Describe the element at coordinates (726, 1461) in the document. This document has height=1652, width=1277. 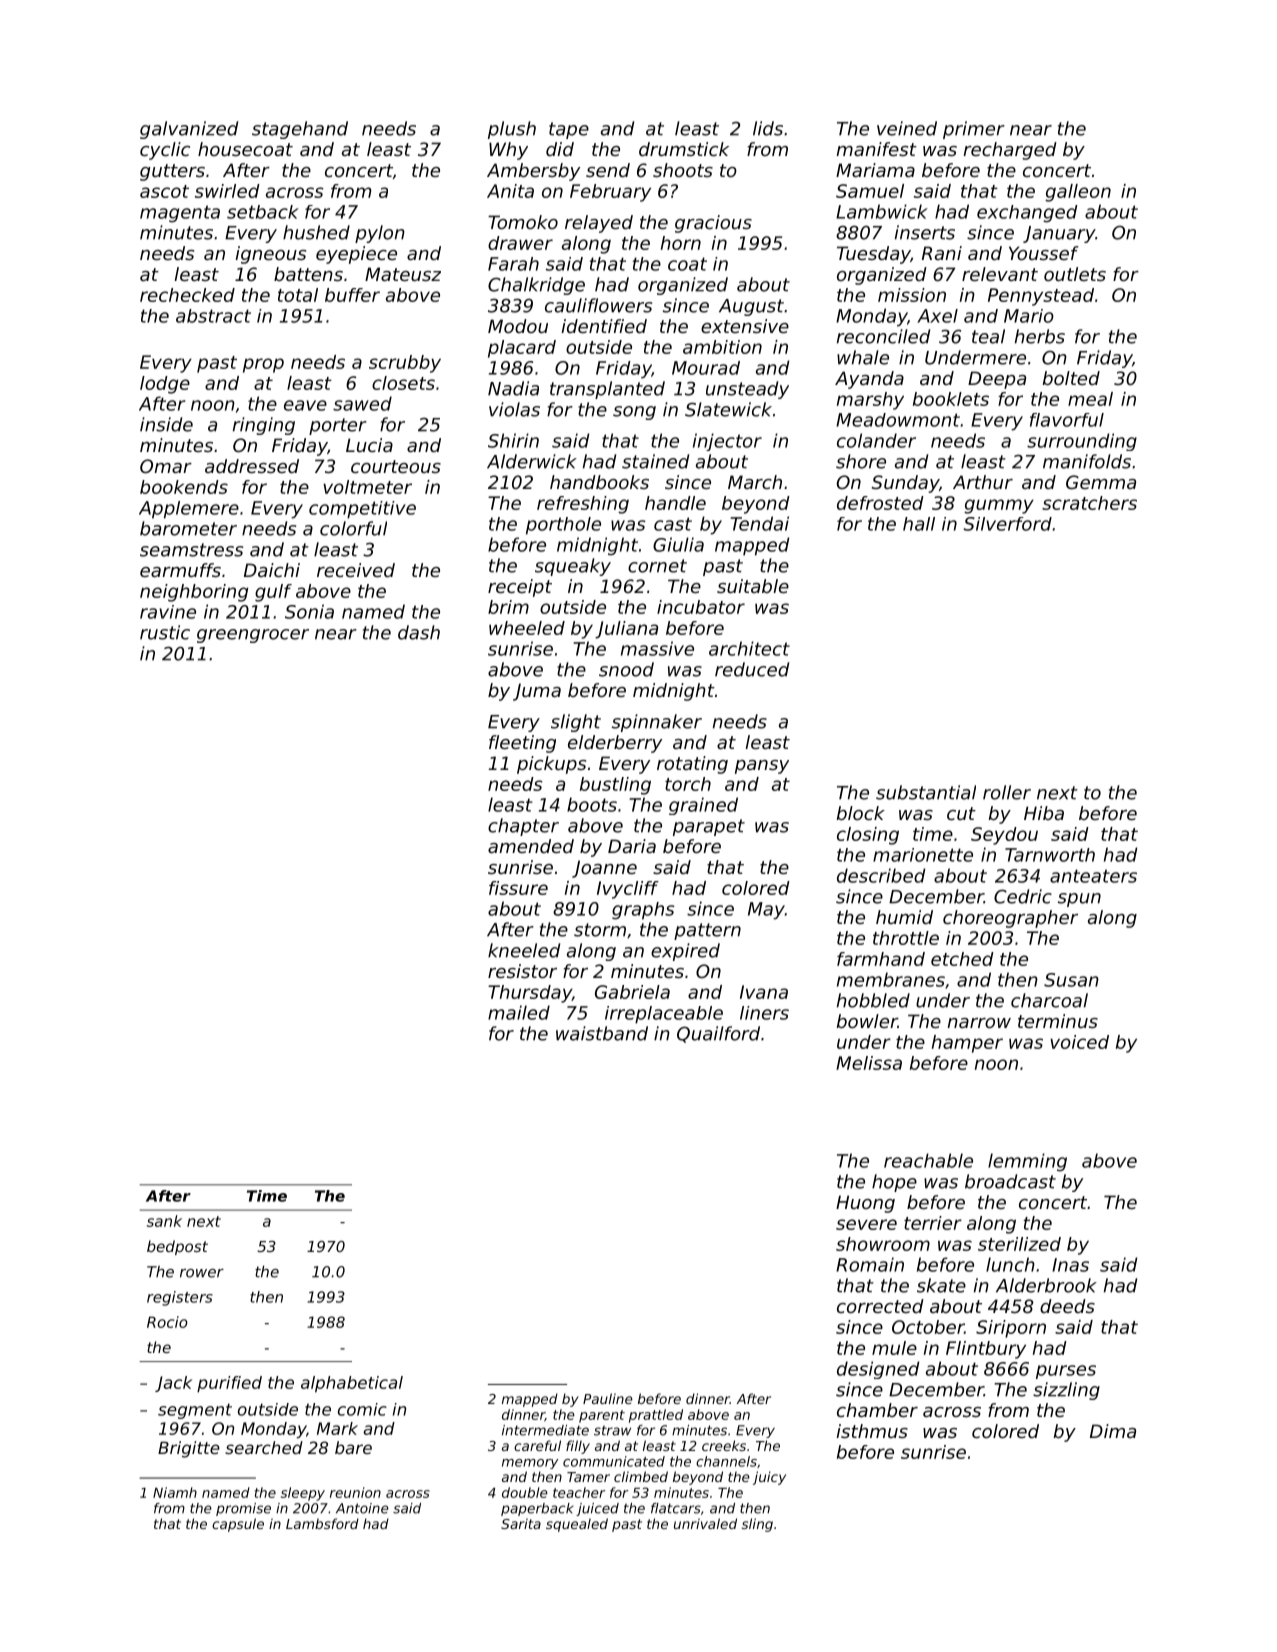
I see `channels` at that location.
